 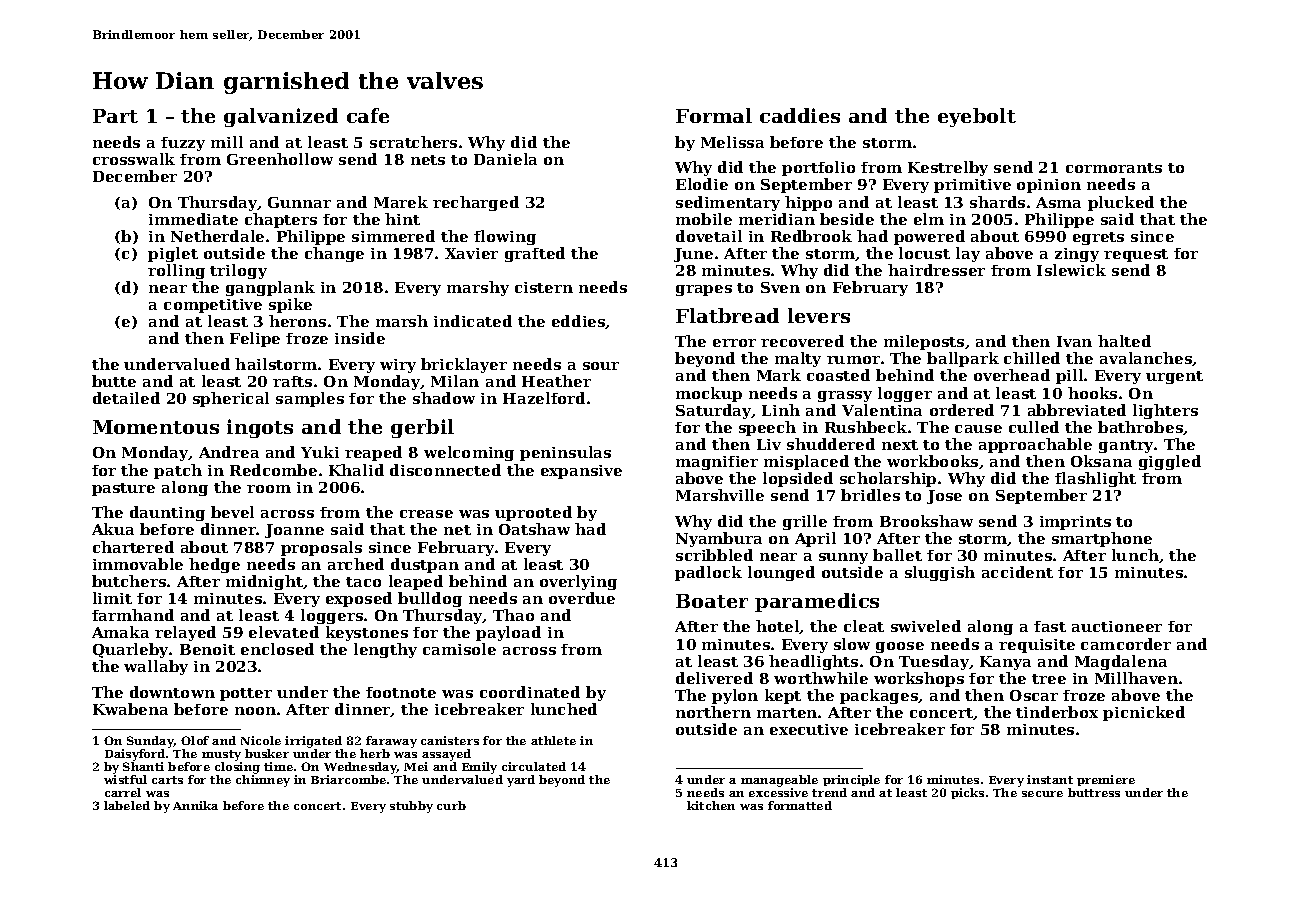 I want to click on Oksana, so click(x=1101, y=461).
